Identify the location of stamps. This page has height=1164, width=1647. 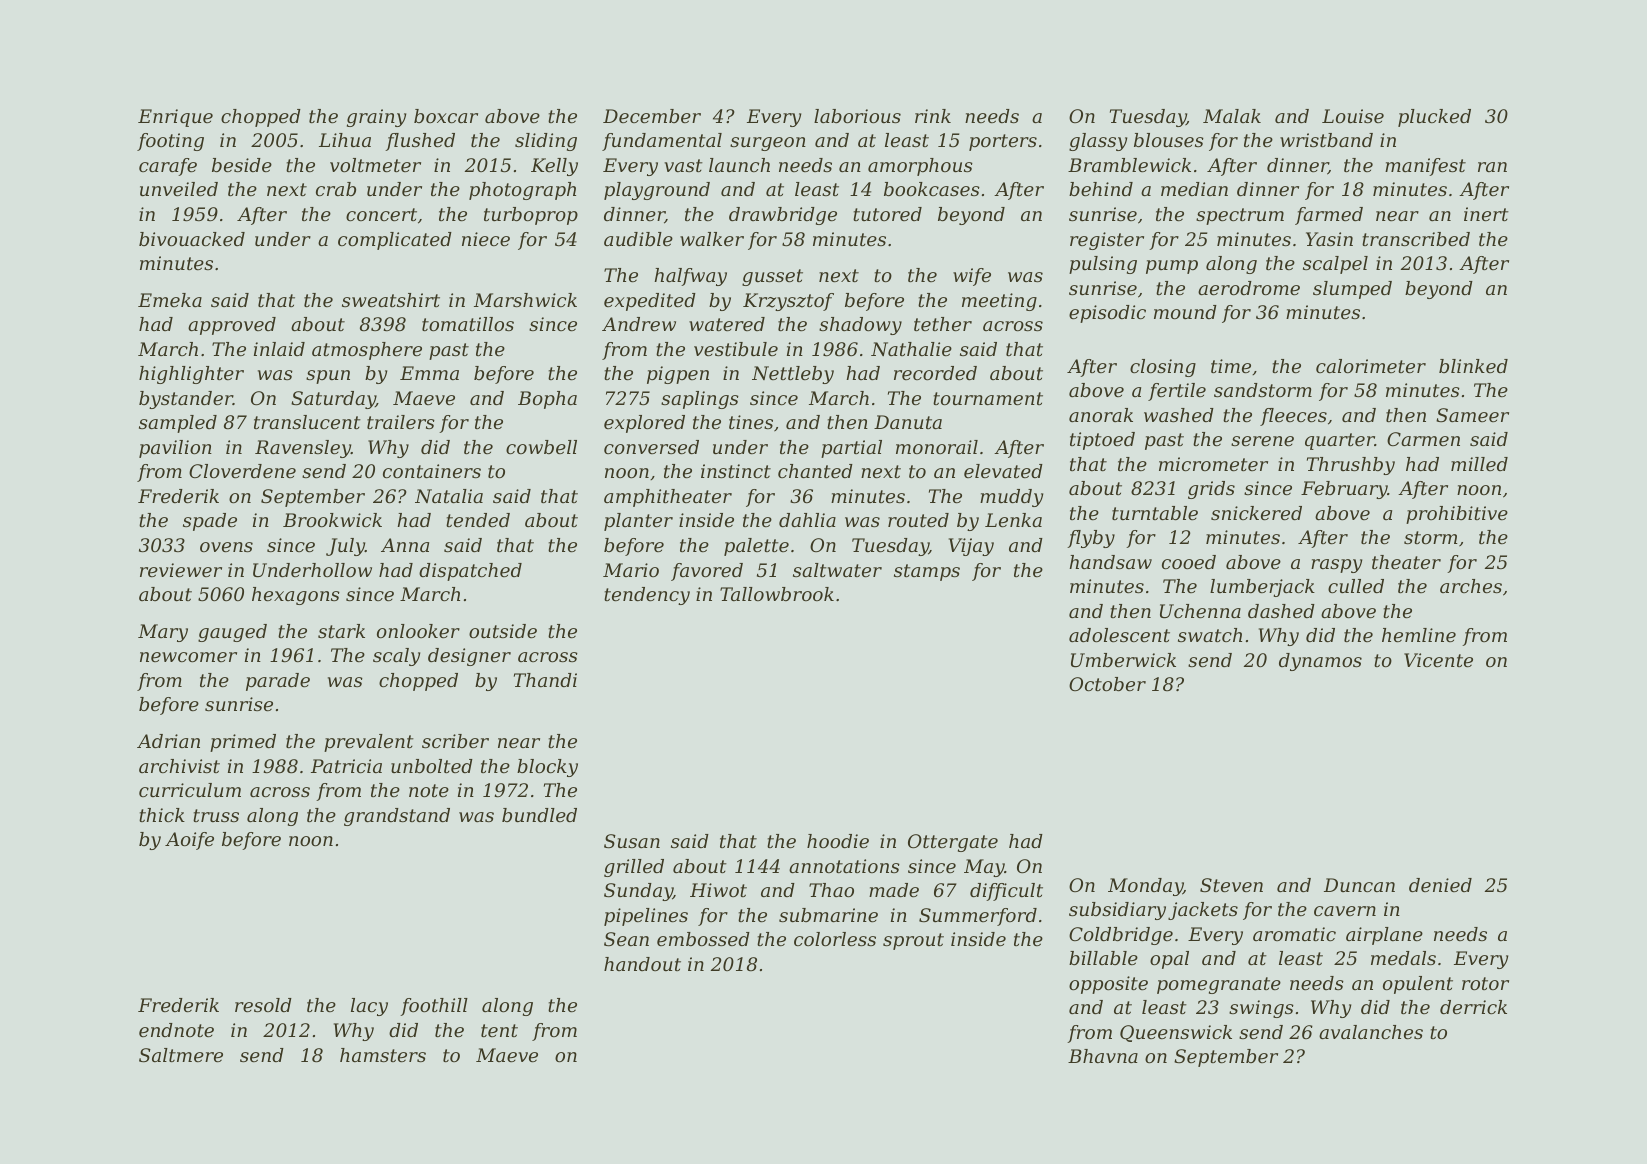
(927, 572).
